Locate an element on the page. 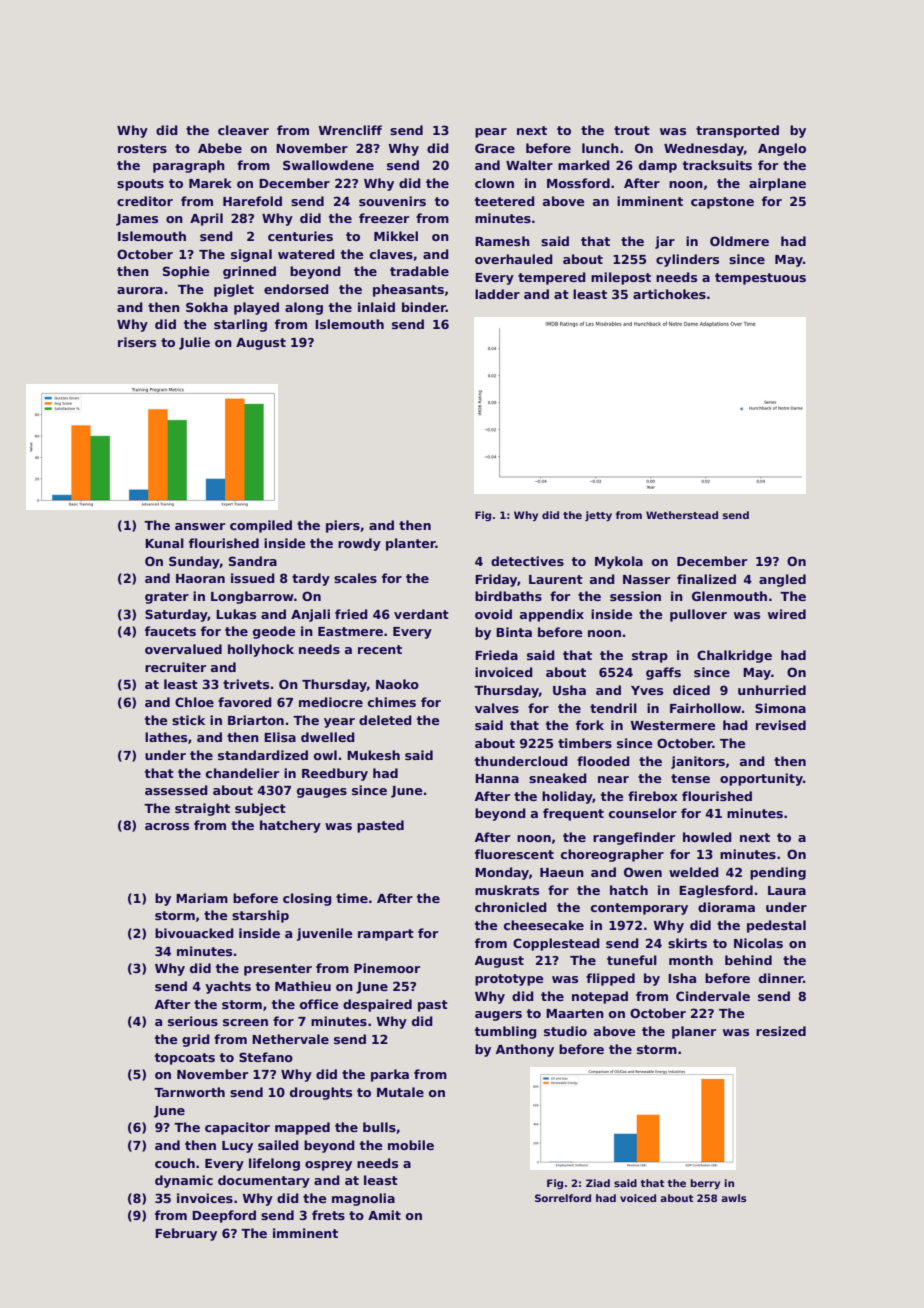 The width and height of the document is (924, 1308). Deepford is located at coordinates (224, 1216).
